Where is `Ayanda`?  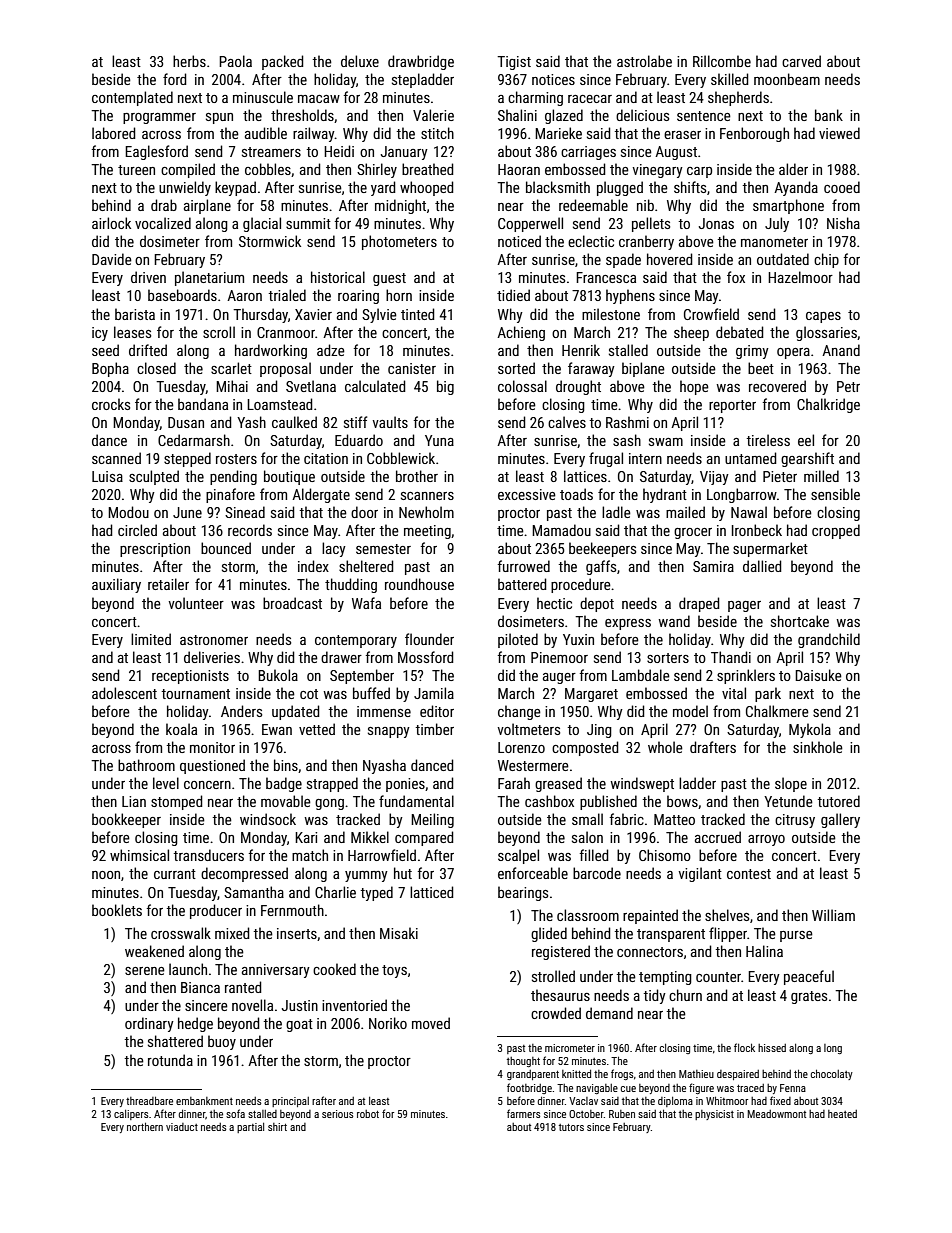
Ayanda is located at coordinates (796, 188).
